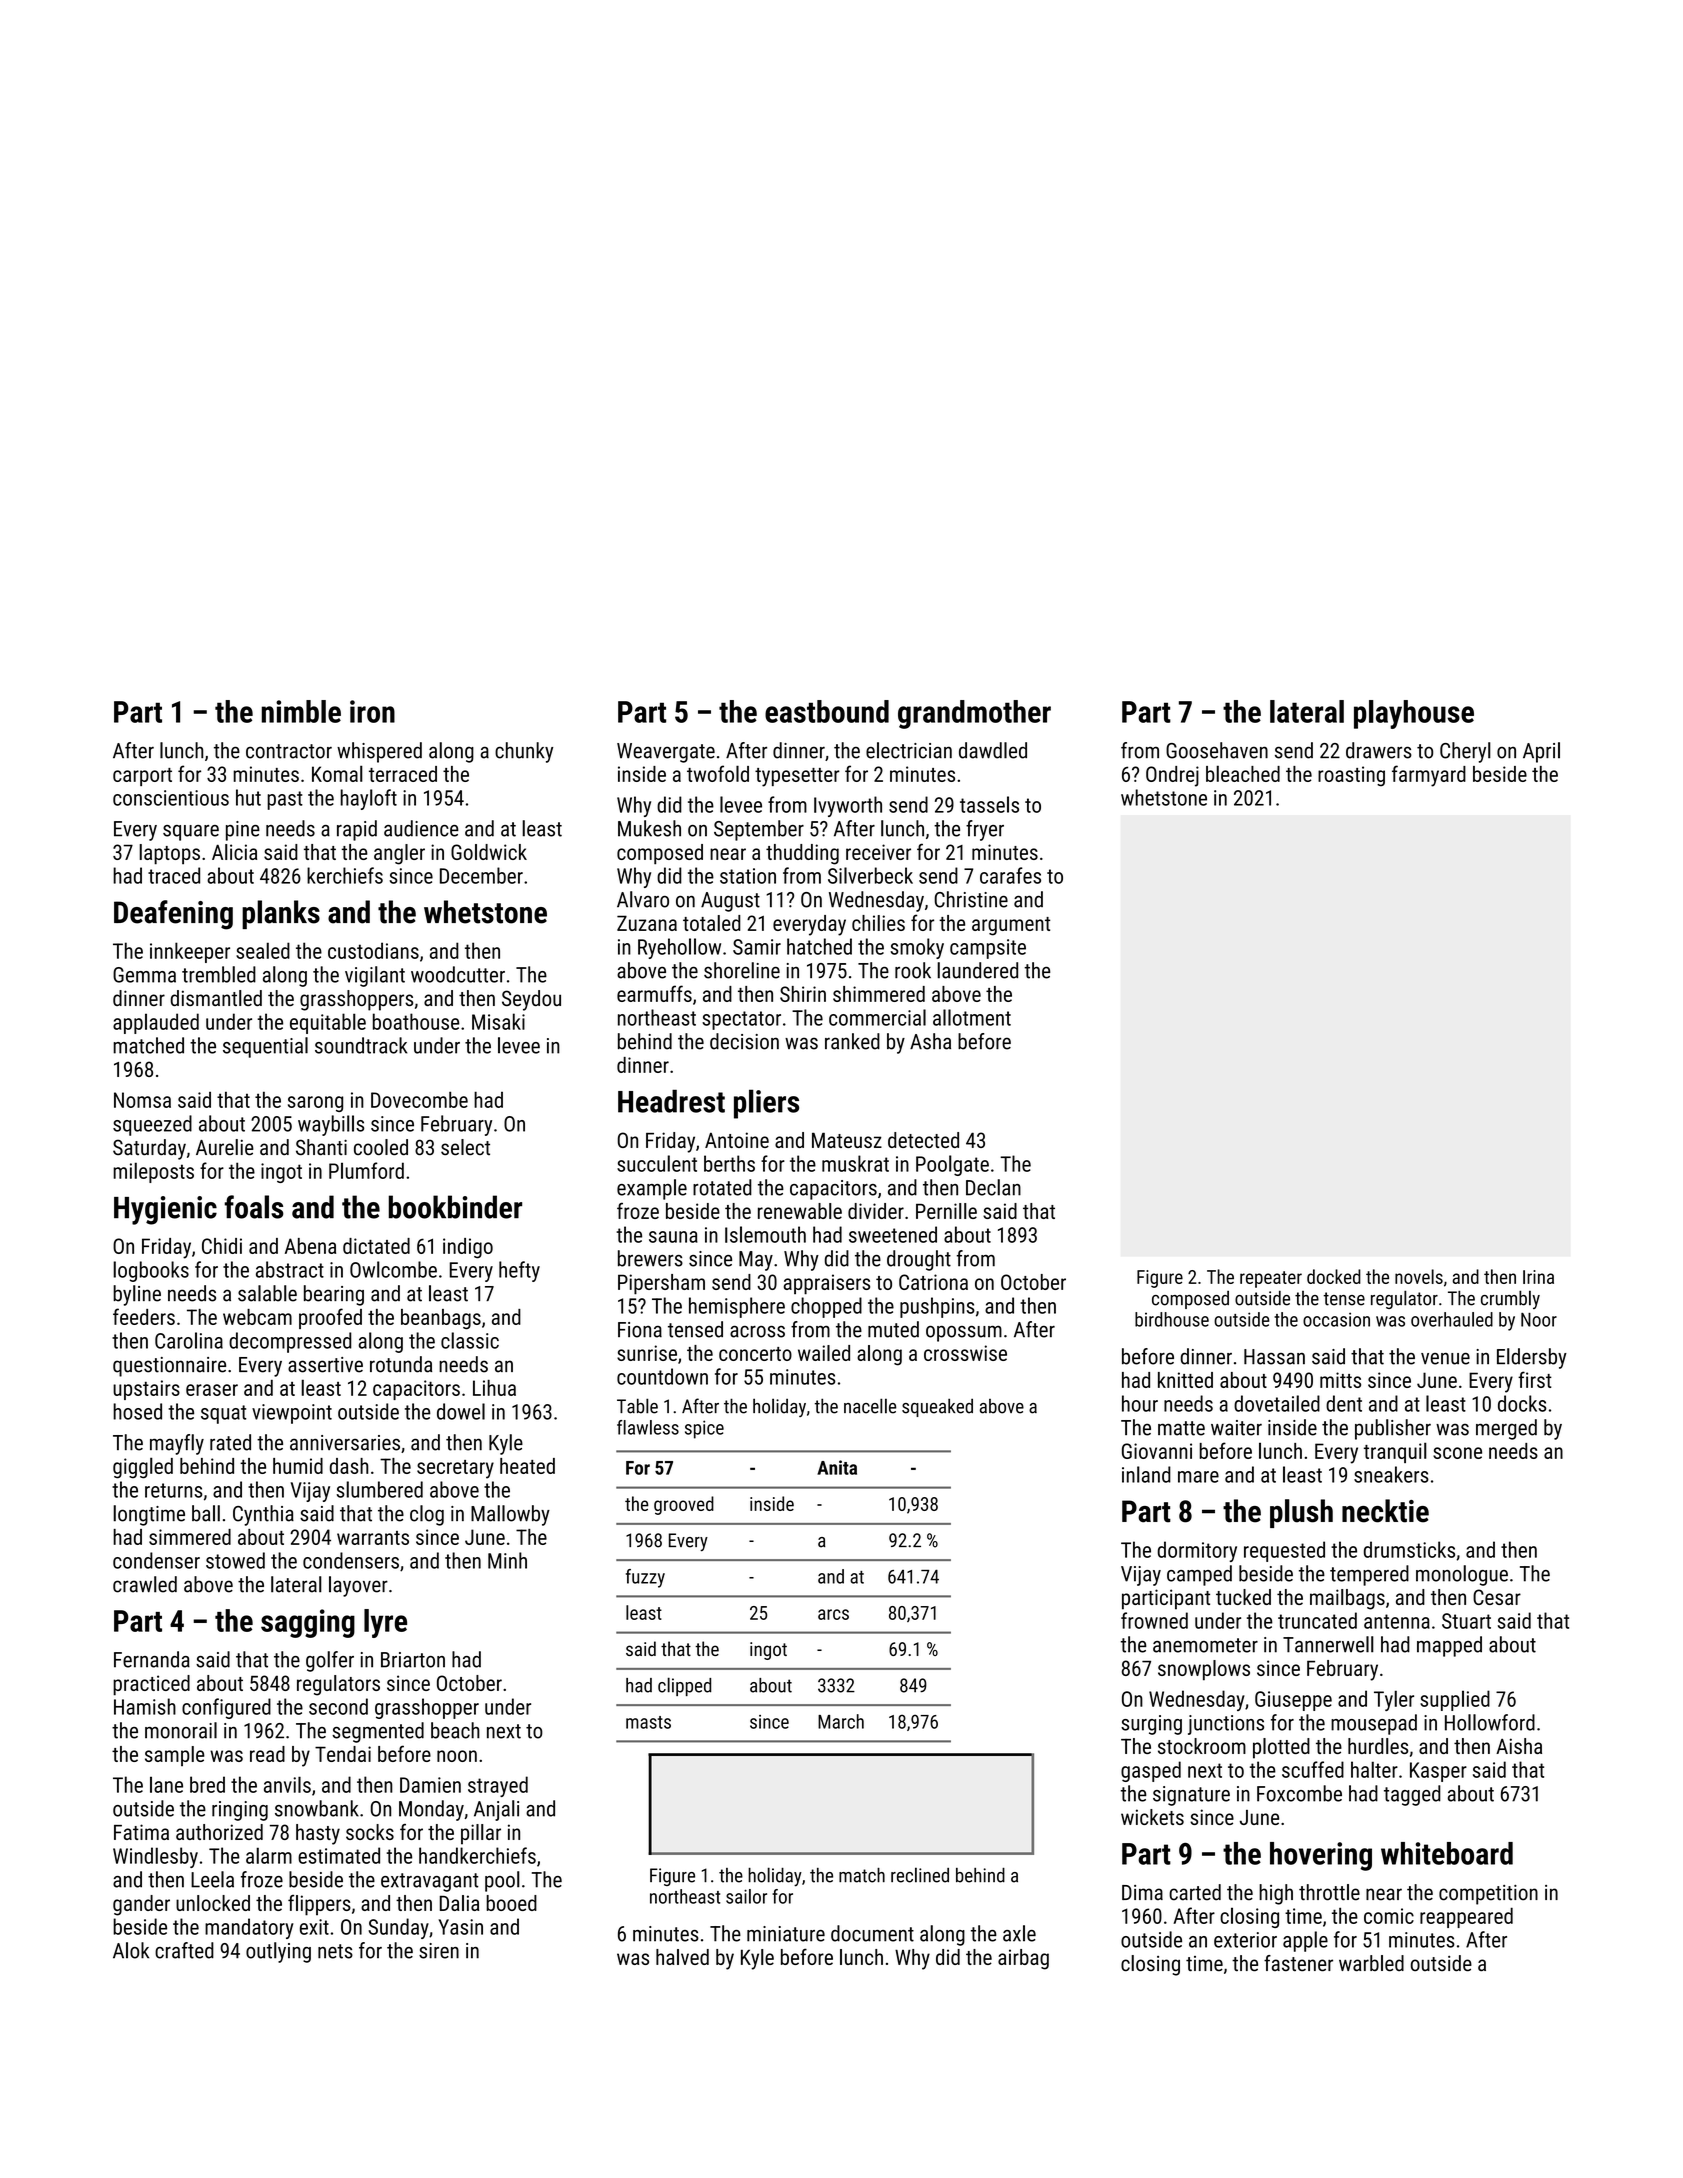 This document has height=2178, width=1683. Describe the element at coordinates (1344, 1403) in the document. I see `dent` at that location.
